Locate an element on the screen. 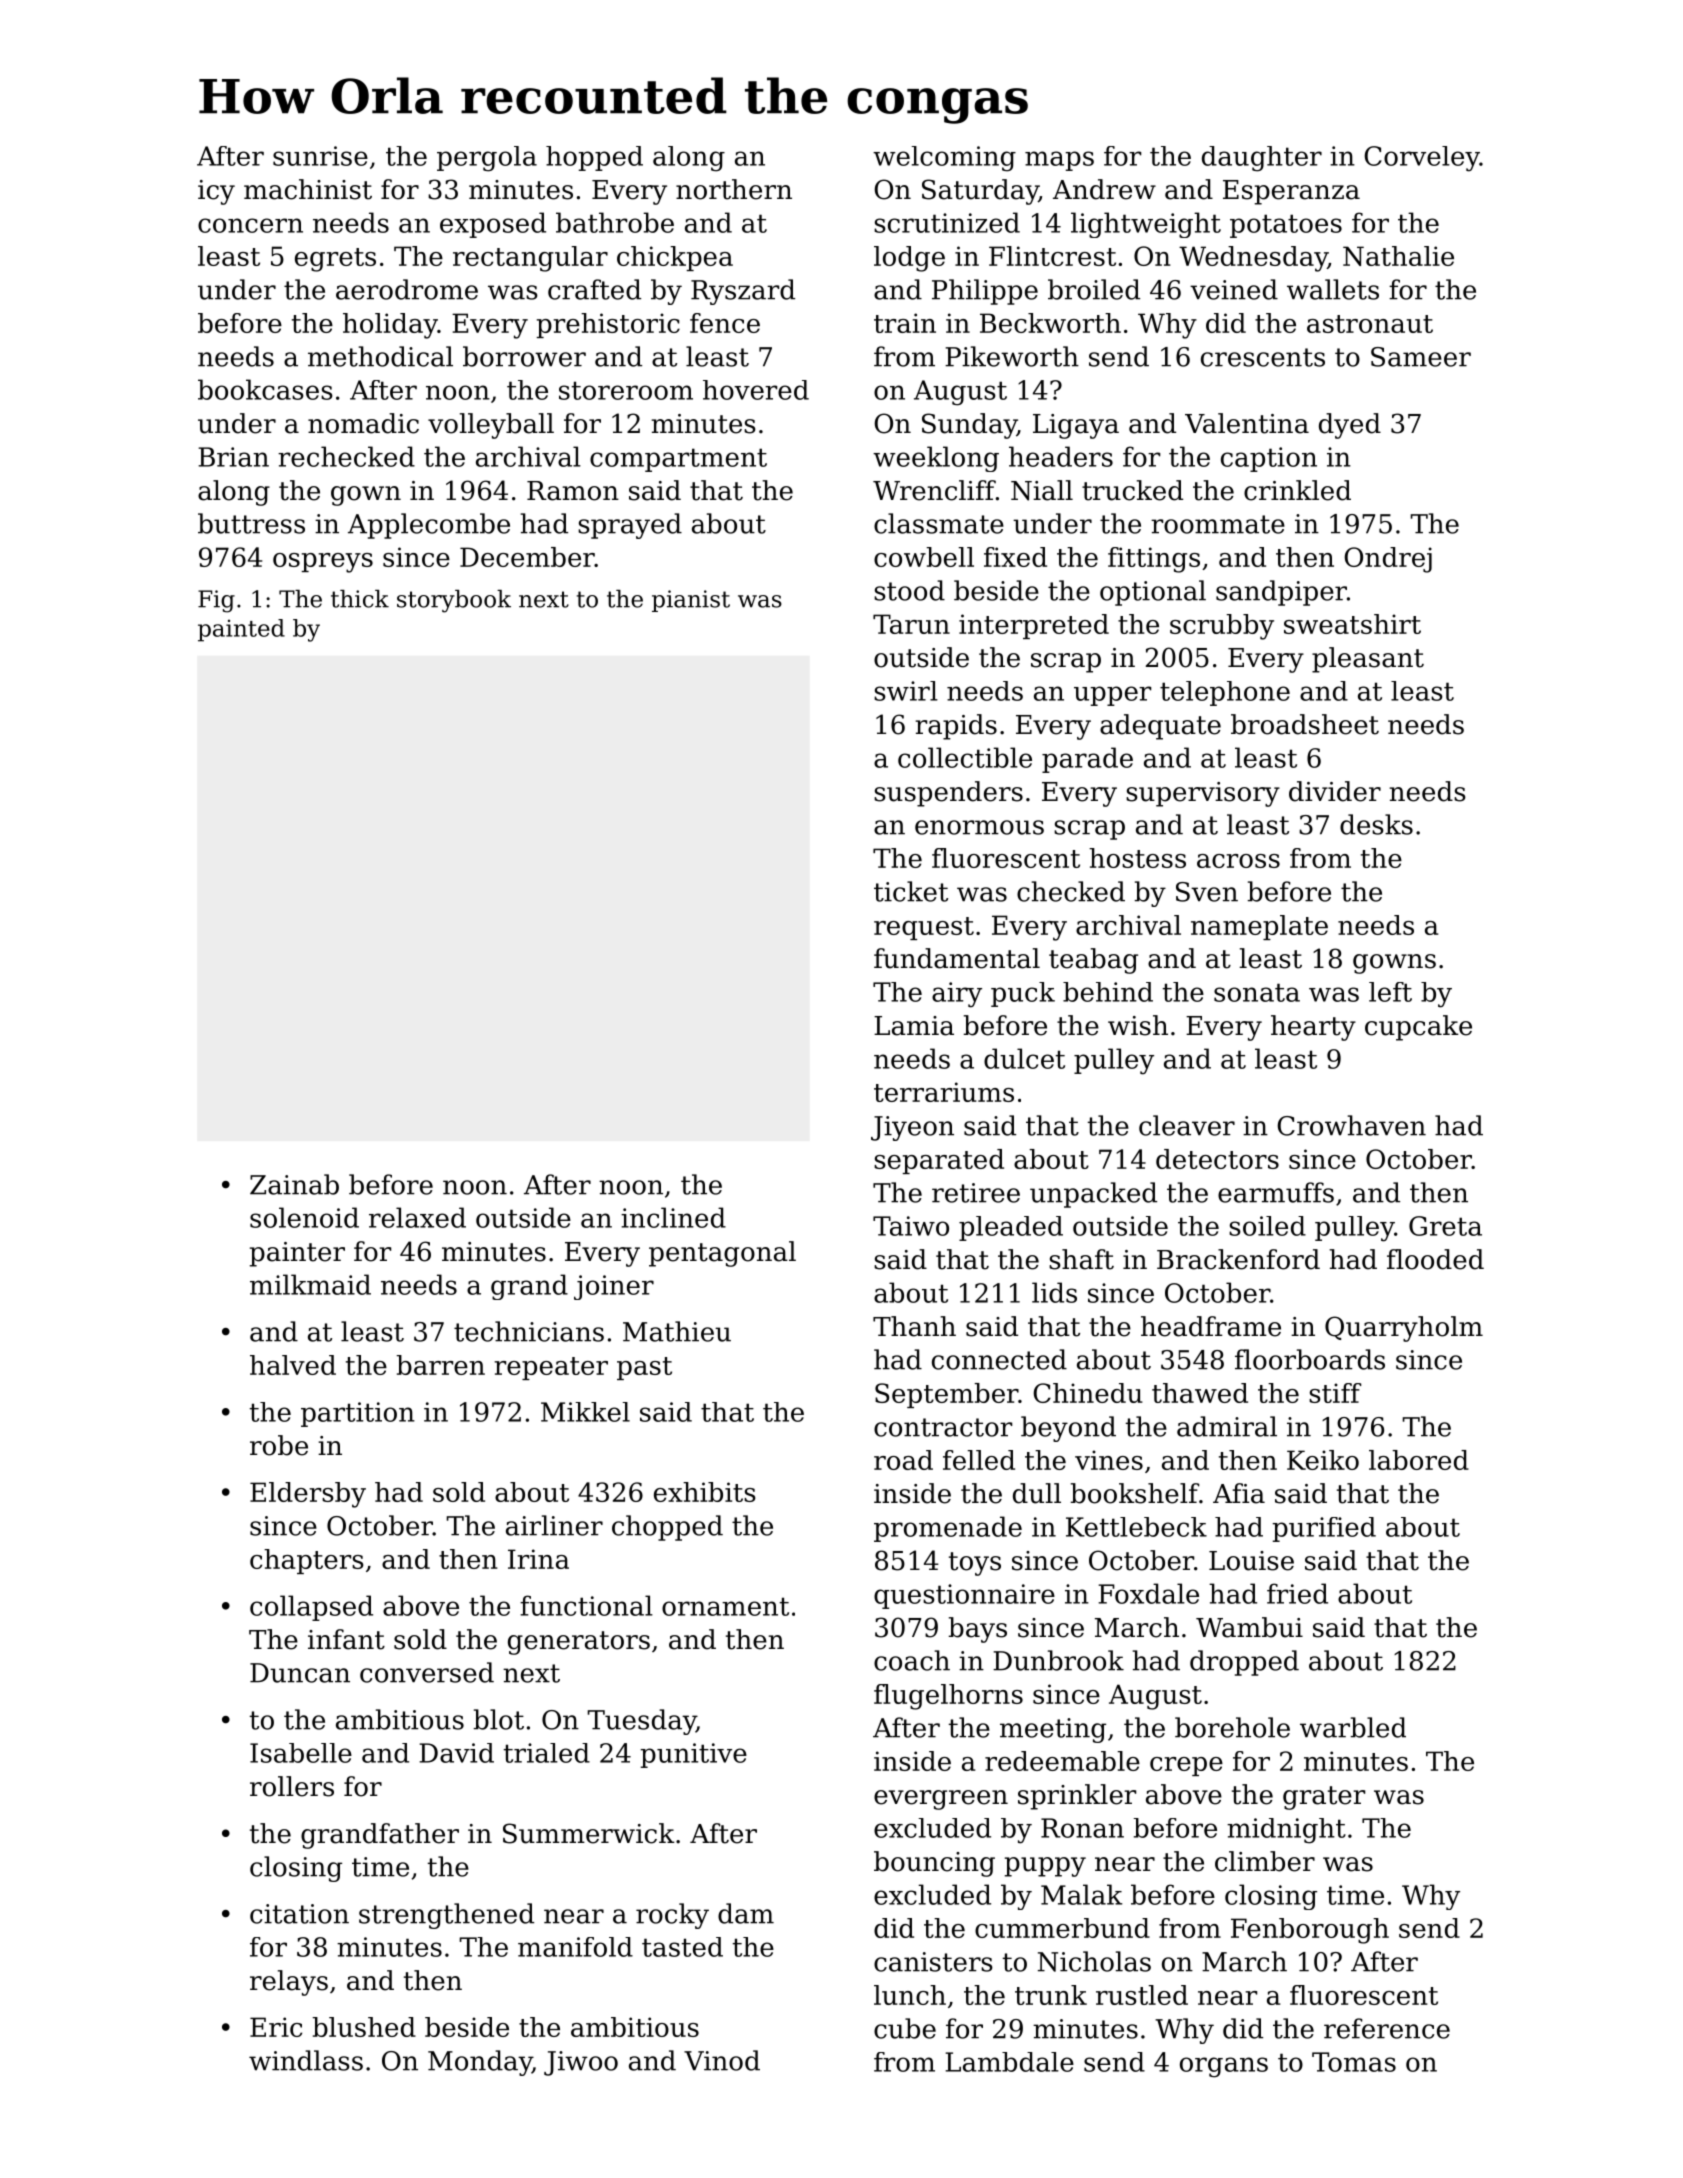  northern is located at coordinates (734, 189).
